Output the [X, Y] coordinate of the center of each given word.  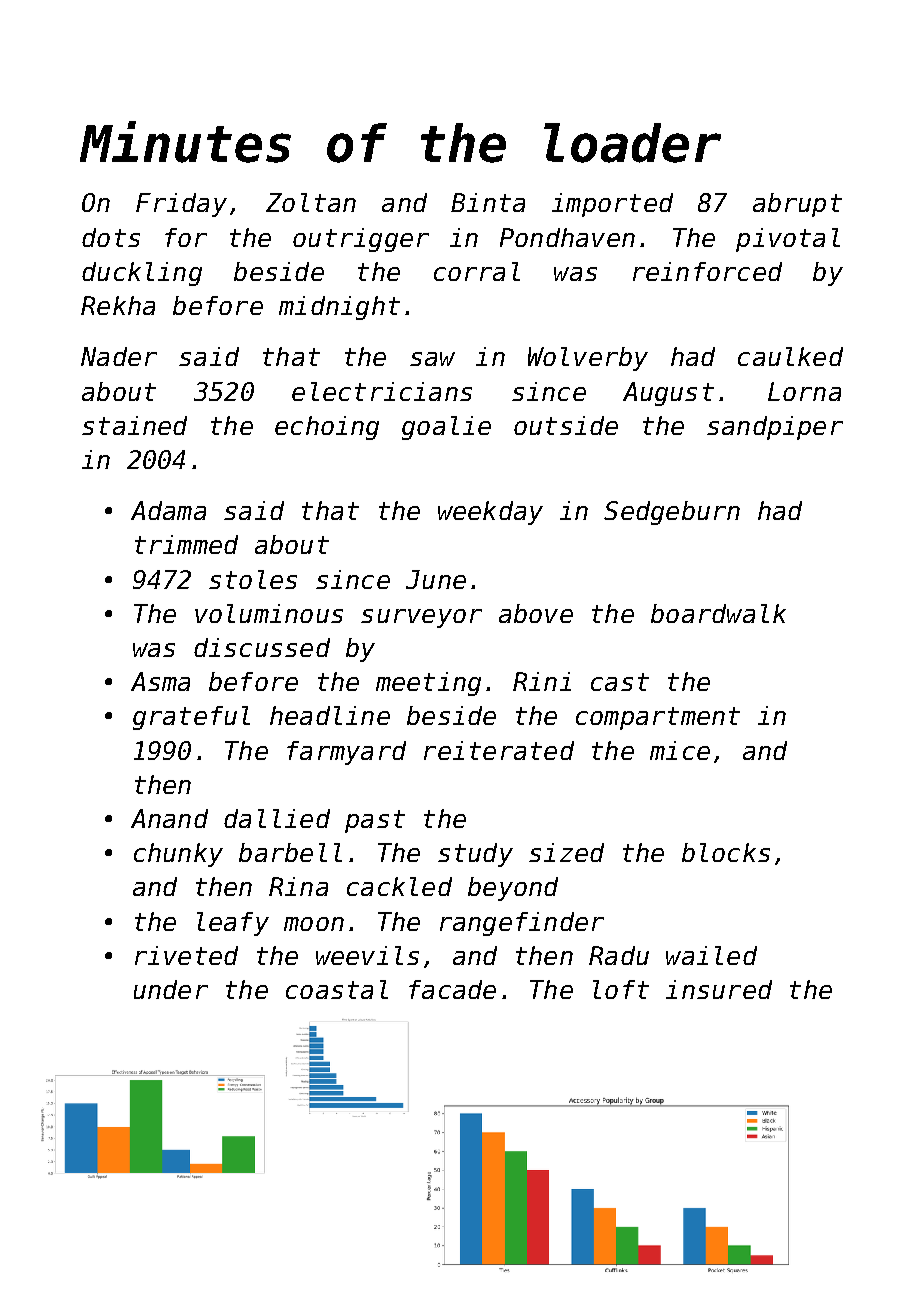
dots [111, 237]
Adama [168, 510]
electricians [382, 391]
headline [330, 715]
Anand [169, 818]
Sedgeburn [672, 513]
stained [134, 425]
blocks [726, 852]
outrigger [361, 240]
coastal [337, 989]
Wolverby [588, 359]
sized [566, 852]
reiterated [499, 750]
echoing [327, 428]
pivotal [788, 240]
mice [680, 750]
